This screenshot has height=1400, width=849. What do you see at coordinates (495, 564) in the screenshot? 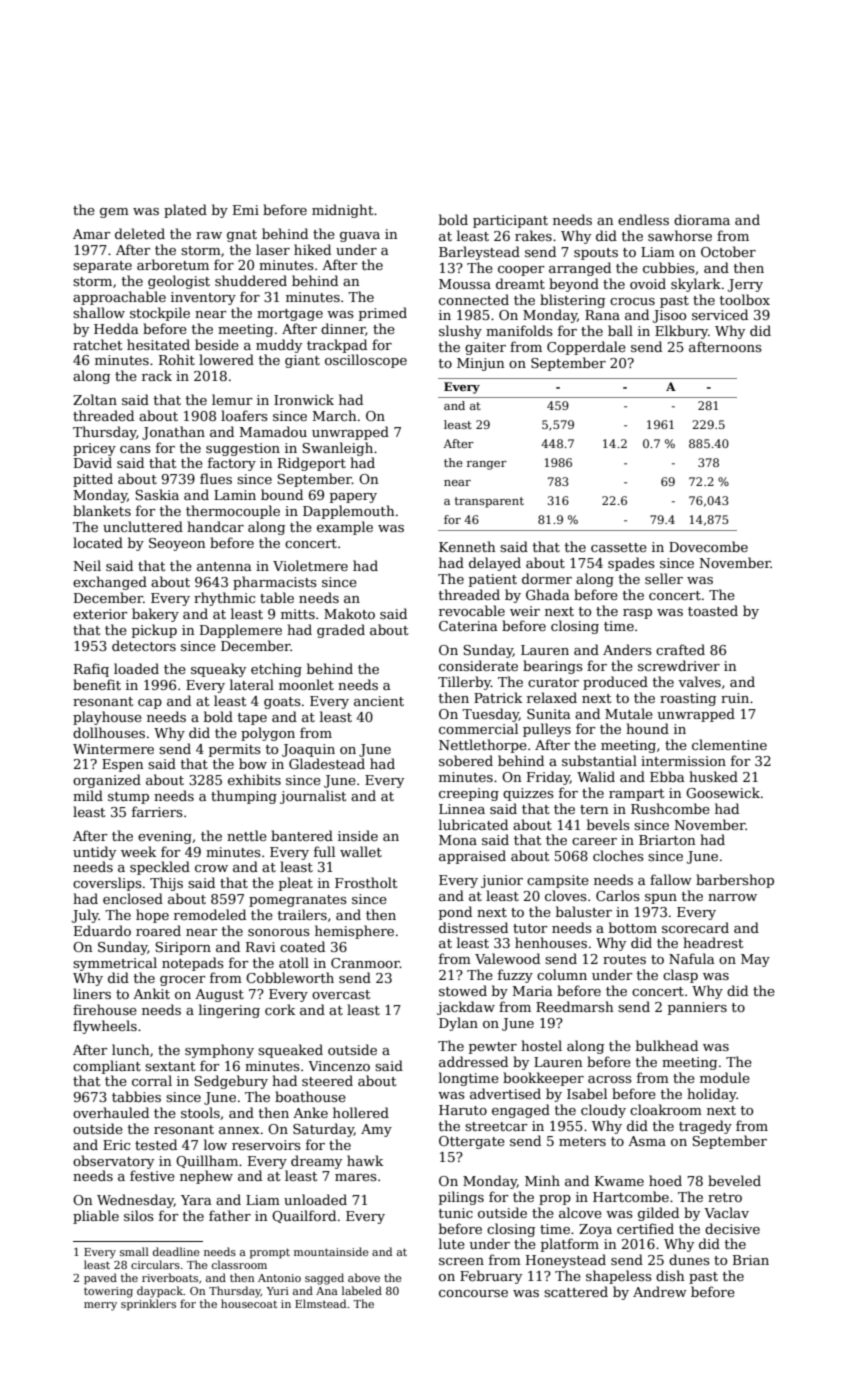
I see `delayed` at bounding box center [495, 564].
